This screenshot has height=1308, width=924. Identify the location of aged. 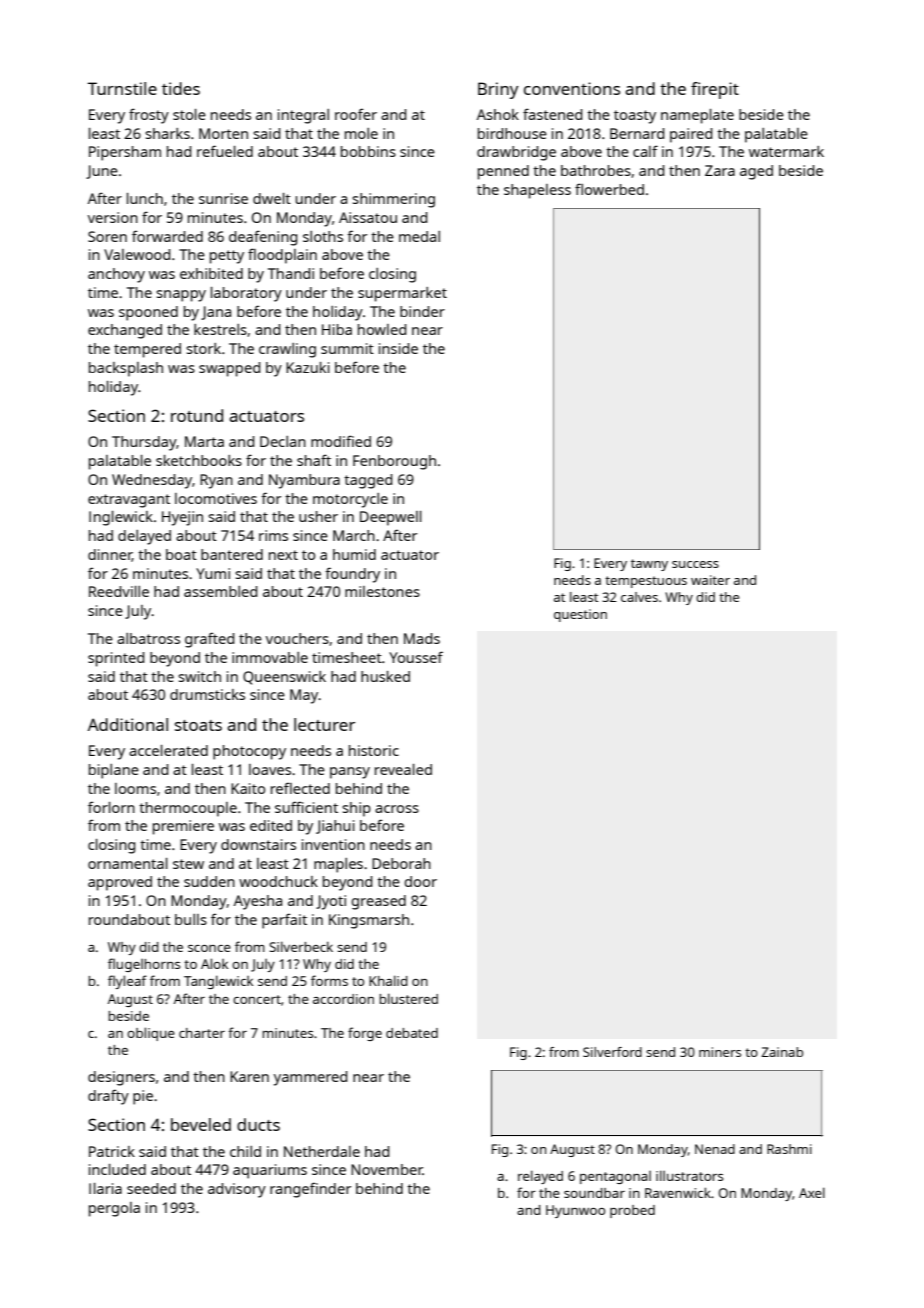
(756, 172).
